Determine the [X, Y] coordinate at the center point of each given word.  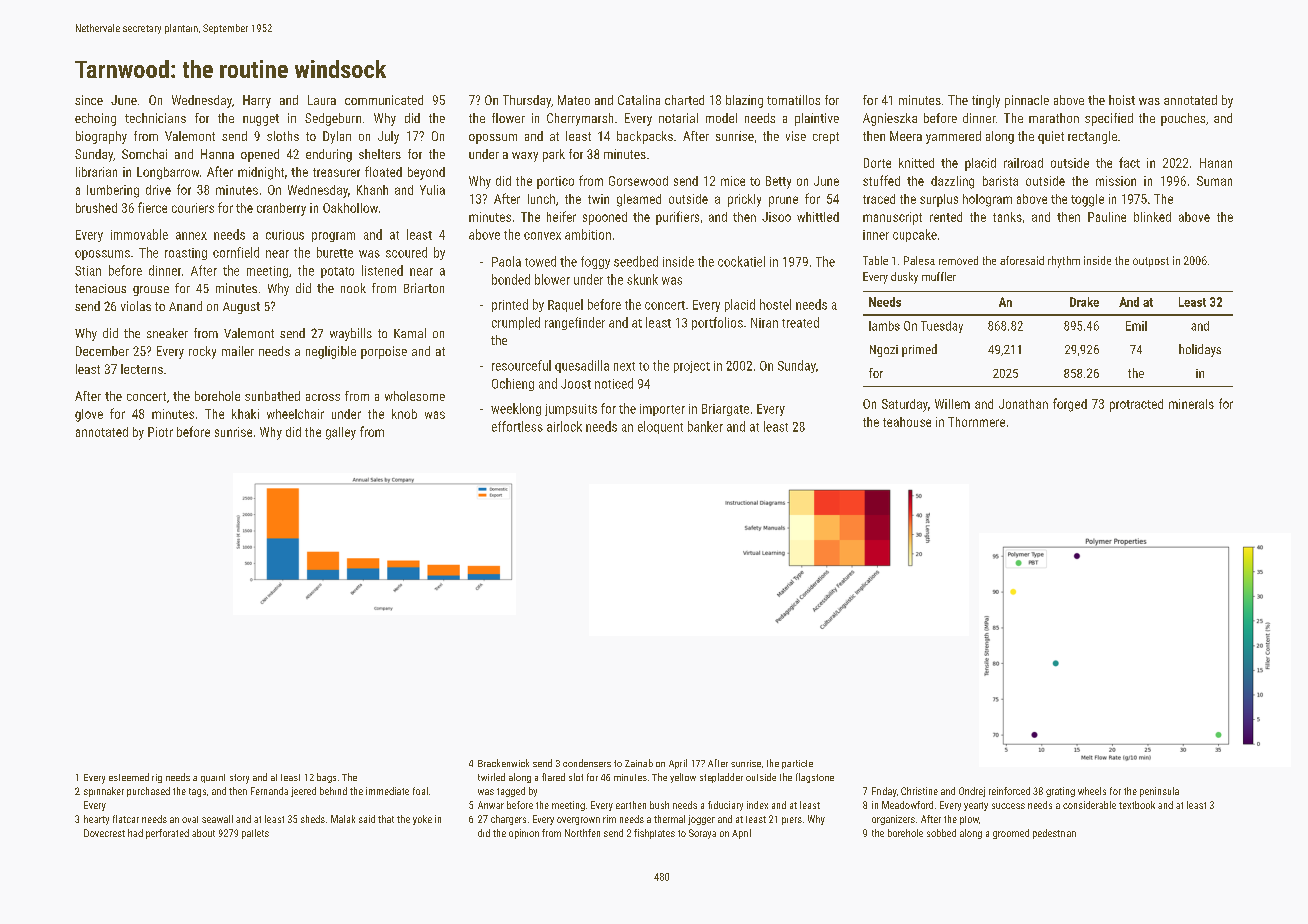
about [203, 833]
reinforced [1009, 791]
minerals [1191, 404]
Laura [322, 100]
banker [705, 426]
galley [341, 433]
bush [659, 805]
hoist [1122, 100]
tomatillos [793, 100]
